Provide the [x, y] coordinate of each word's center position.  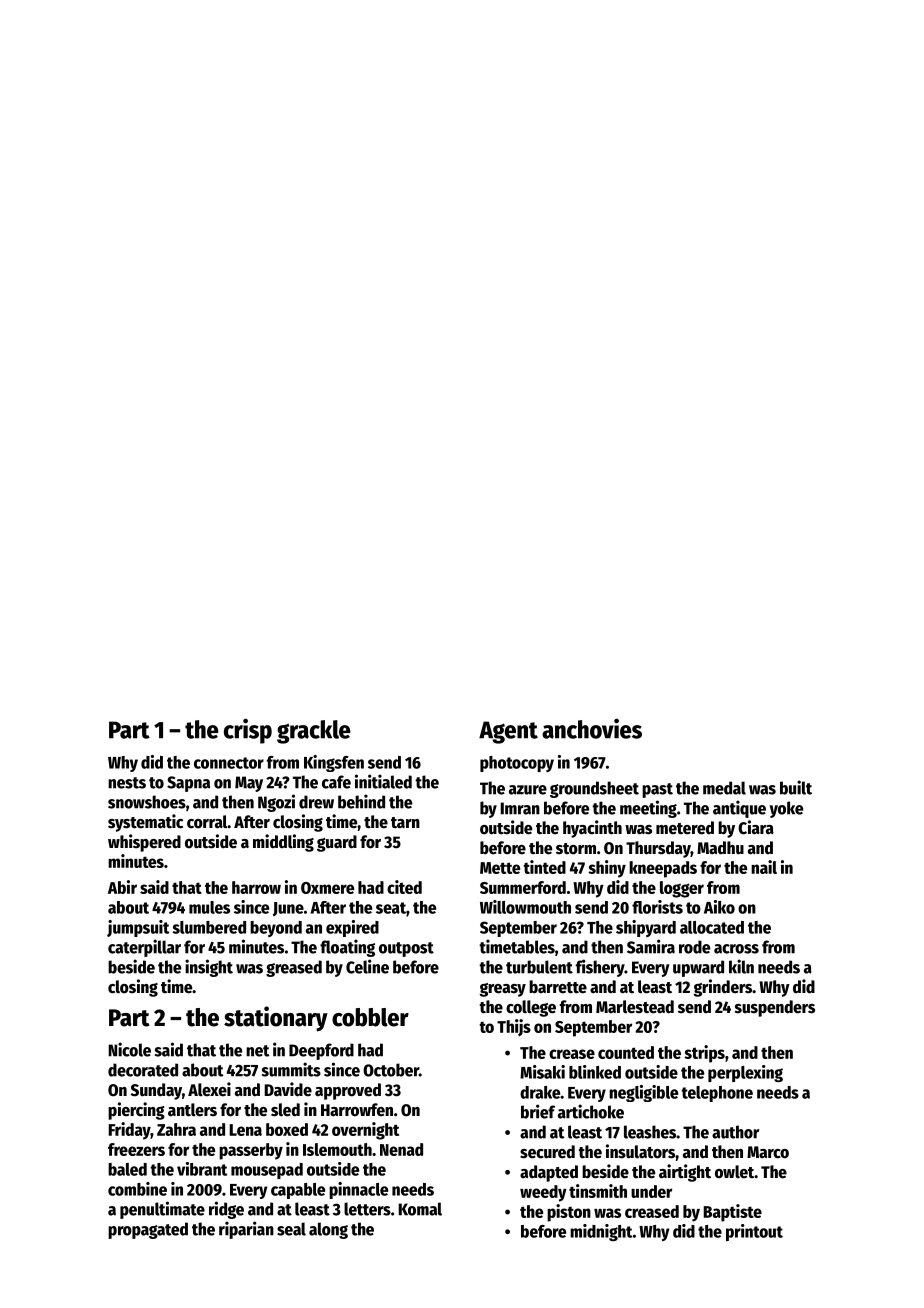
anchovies [592, 729]
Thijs [514, 1028]
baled [127, 1169]
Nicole [129, 1049]
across [736, 949]
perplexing [745, 1073]
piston [569, 1213]
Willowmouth [525, 907]
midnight [601, 1232]
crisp [248, 731]
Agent [508, 732]
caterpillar [144, 948]
